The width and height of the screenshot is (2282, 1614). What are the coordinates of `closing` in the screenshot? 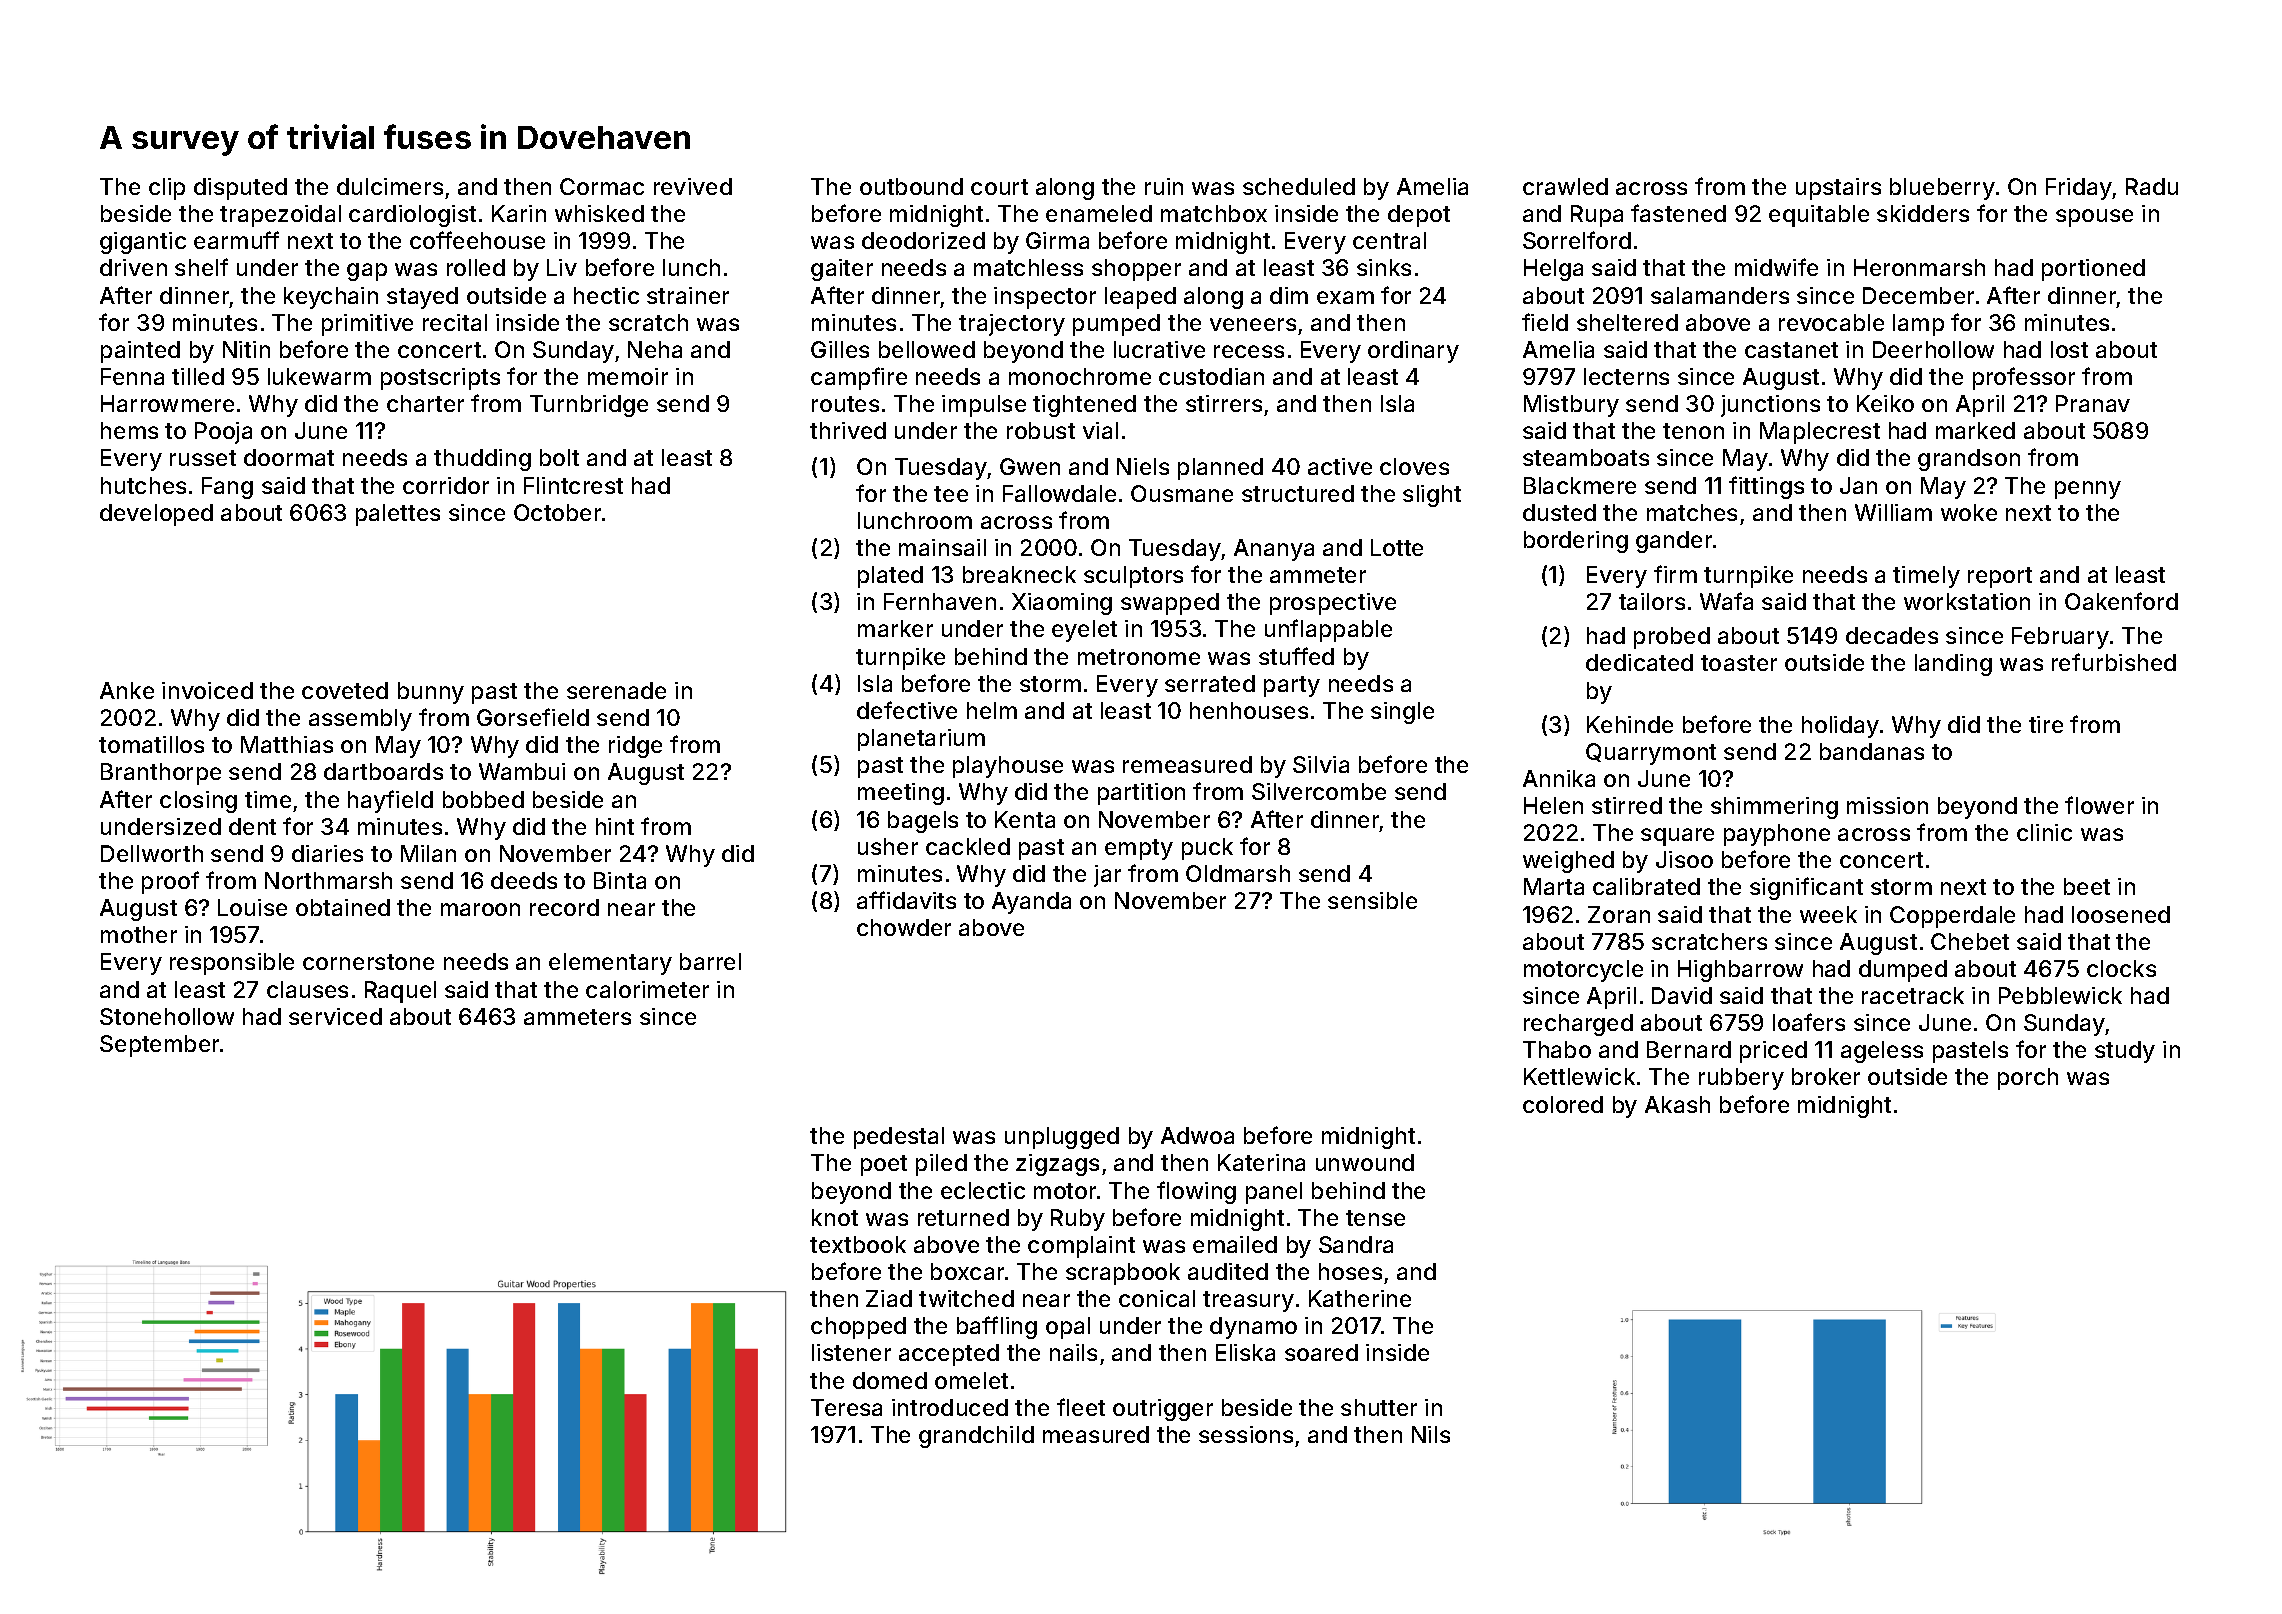 It's located at (198, 802).
